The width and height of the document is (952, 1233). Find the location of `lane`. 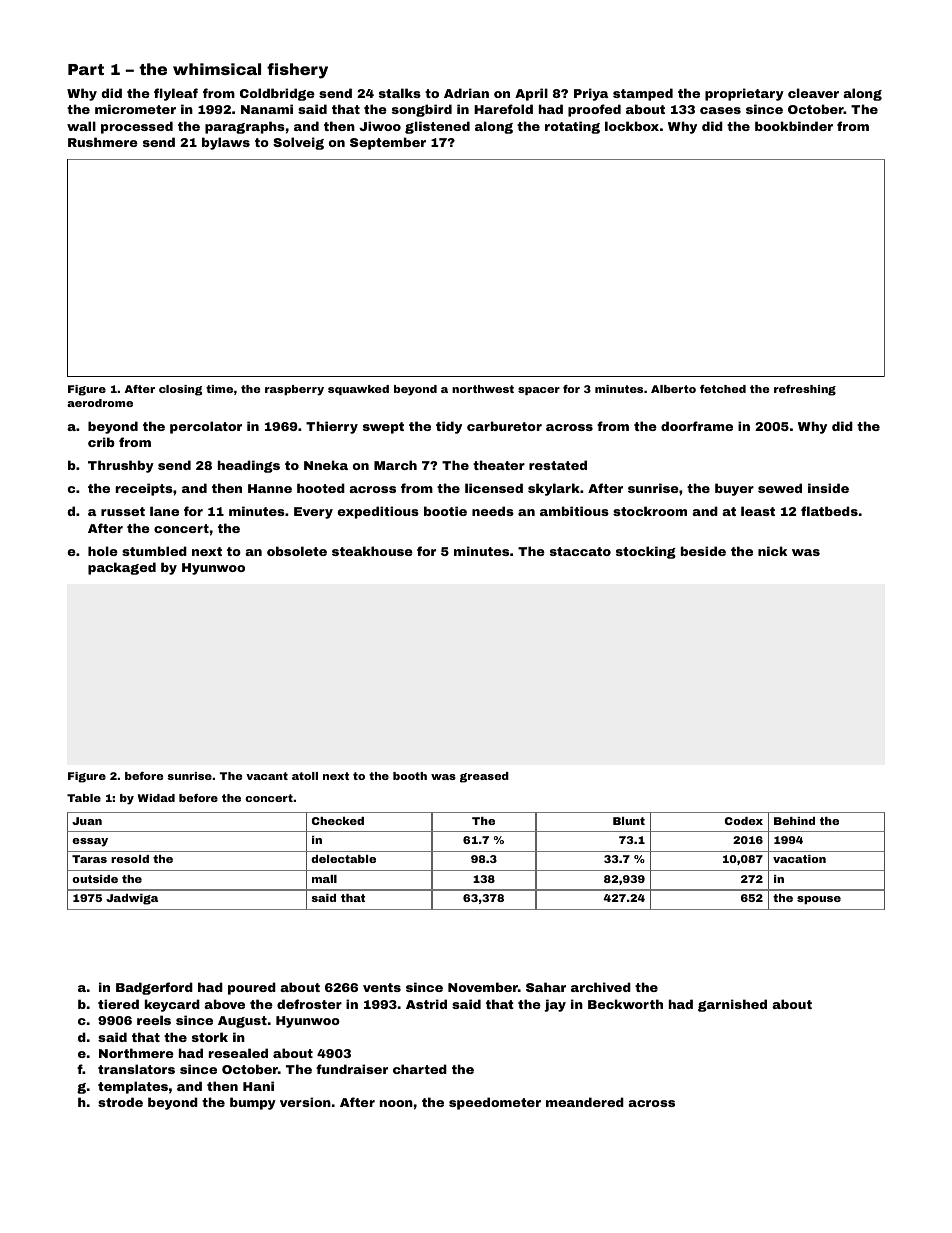

lane is located at coordinates (164, 511).
